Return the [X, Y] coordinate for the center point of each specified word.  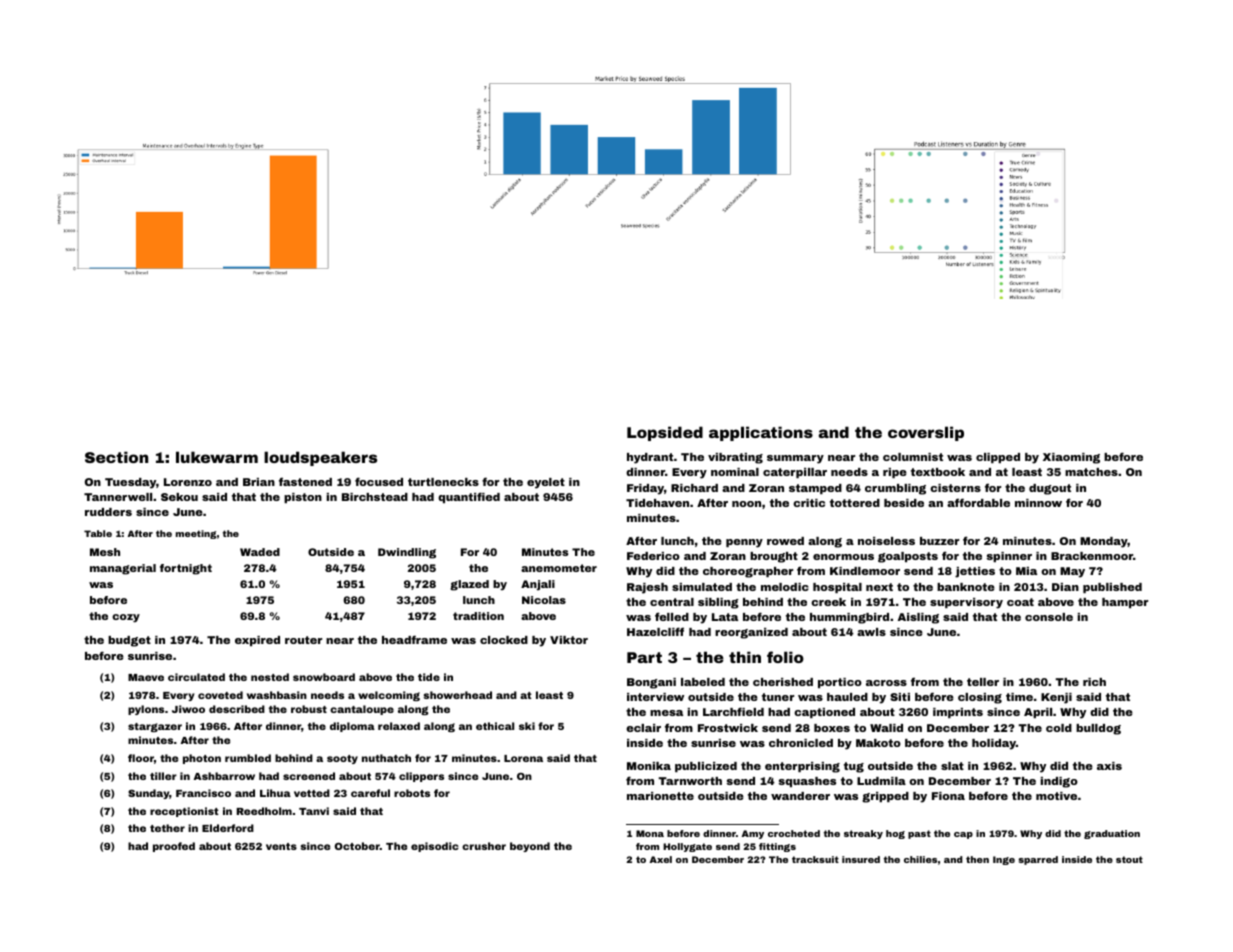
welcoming [389, 696]
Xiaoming [1071, 458]
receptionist [184, 812]
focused [379, 481]
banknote [966, 587]
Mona [650, 833]
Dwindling [407, 553]
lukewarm [217, 457]
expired [257, 641]
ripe [895, 473]
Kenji [1056, 698]
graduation [1112, 834]
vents [281, 846]
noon [746, 504]
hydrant [650, 458]
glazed [469, 585]
